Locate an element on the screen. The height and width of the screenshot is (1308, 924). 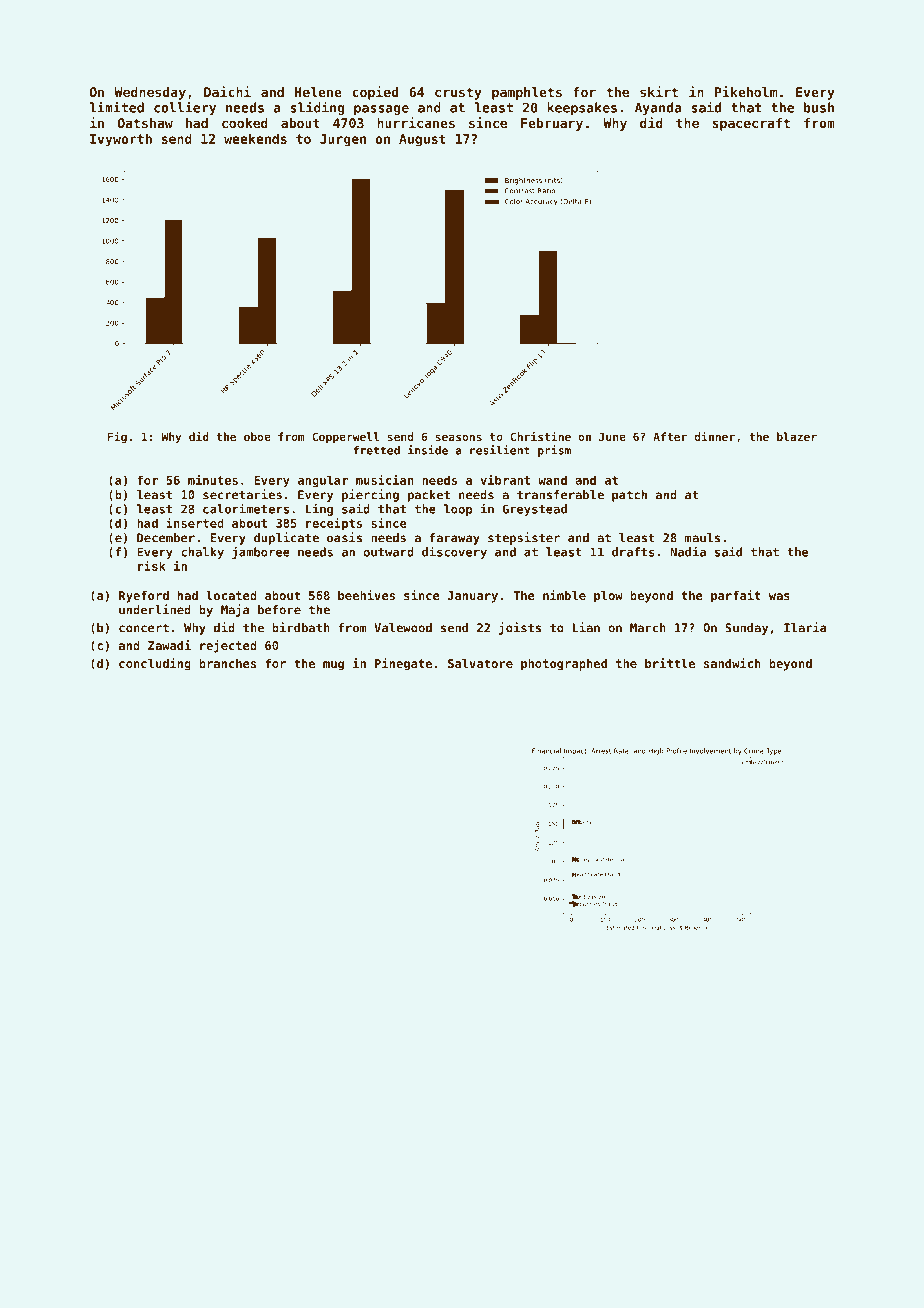
oboe is located at coordinates (257, 436).
